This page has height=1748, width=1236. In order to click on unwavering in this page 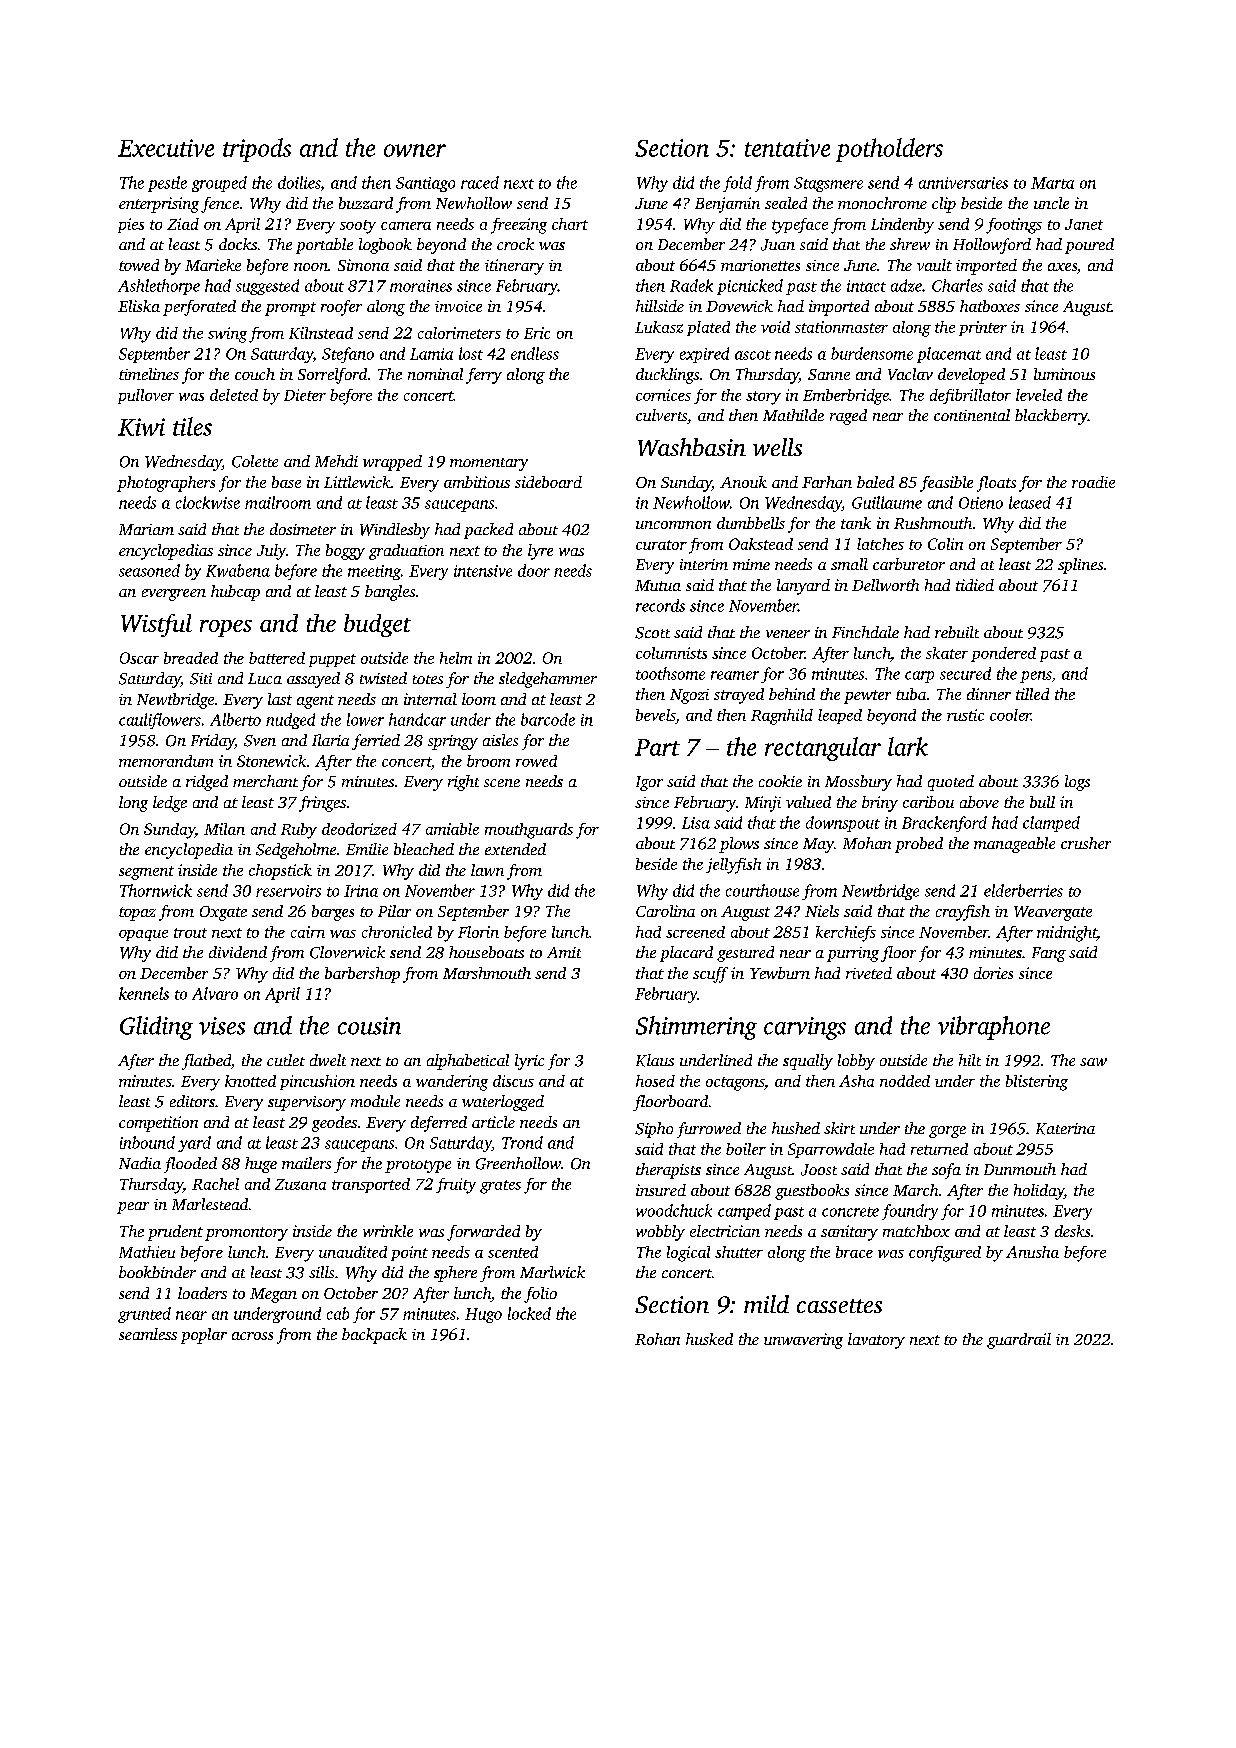, I will do `click(803, 1341)`.
